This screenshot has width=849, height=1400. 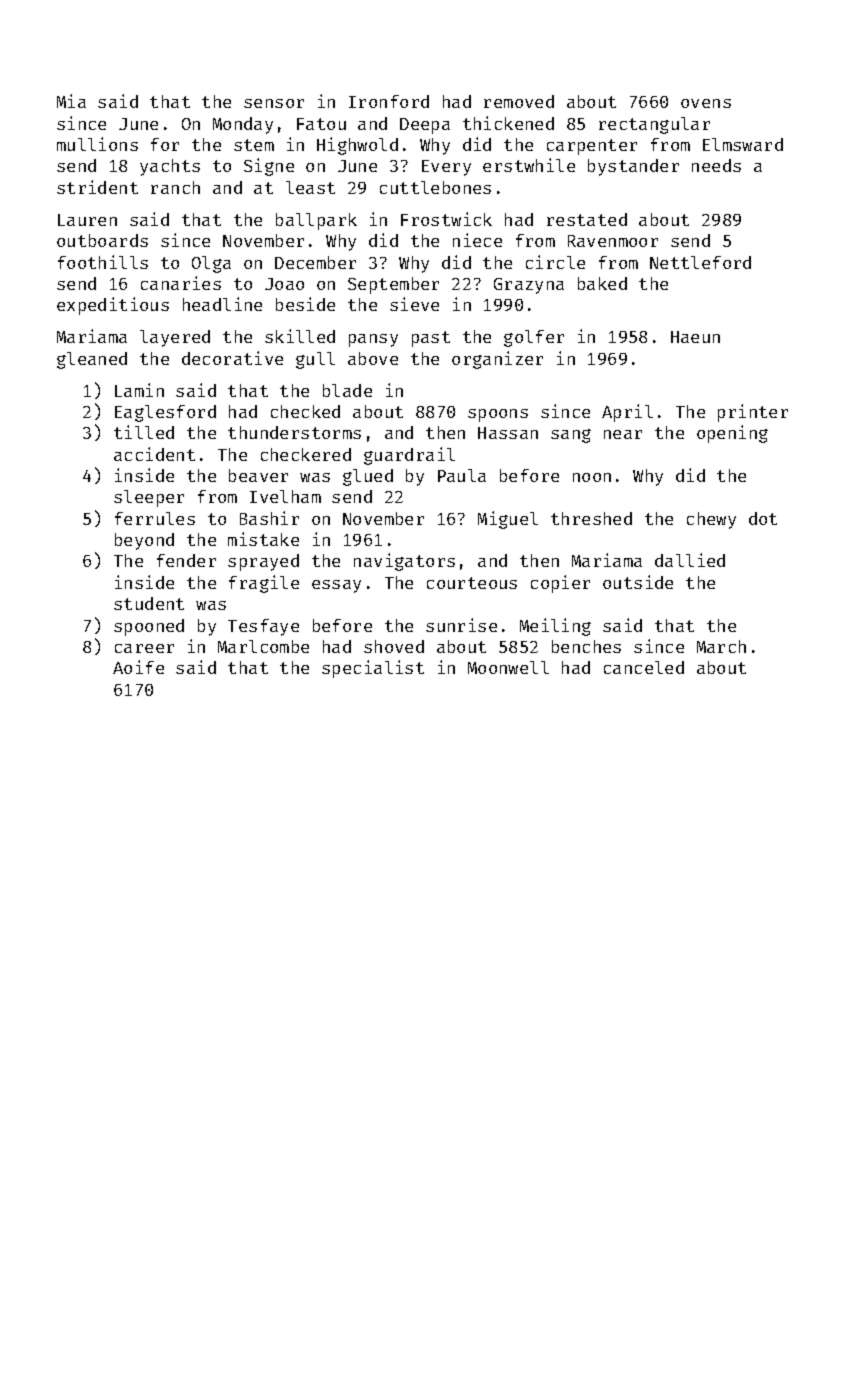 What do you see at coordinates (347, 390) in the screenshot?
I see `blade` at bounding box center [347, 390].
